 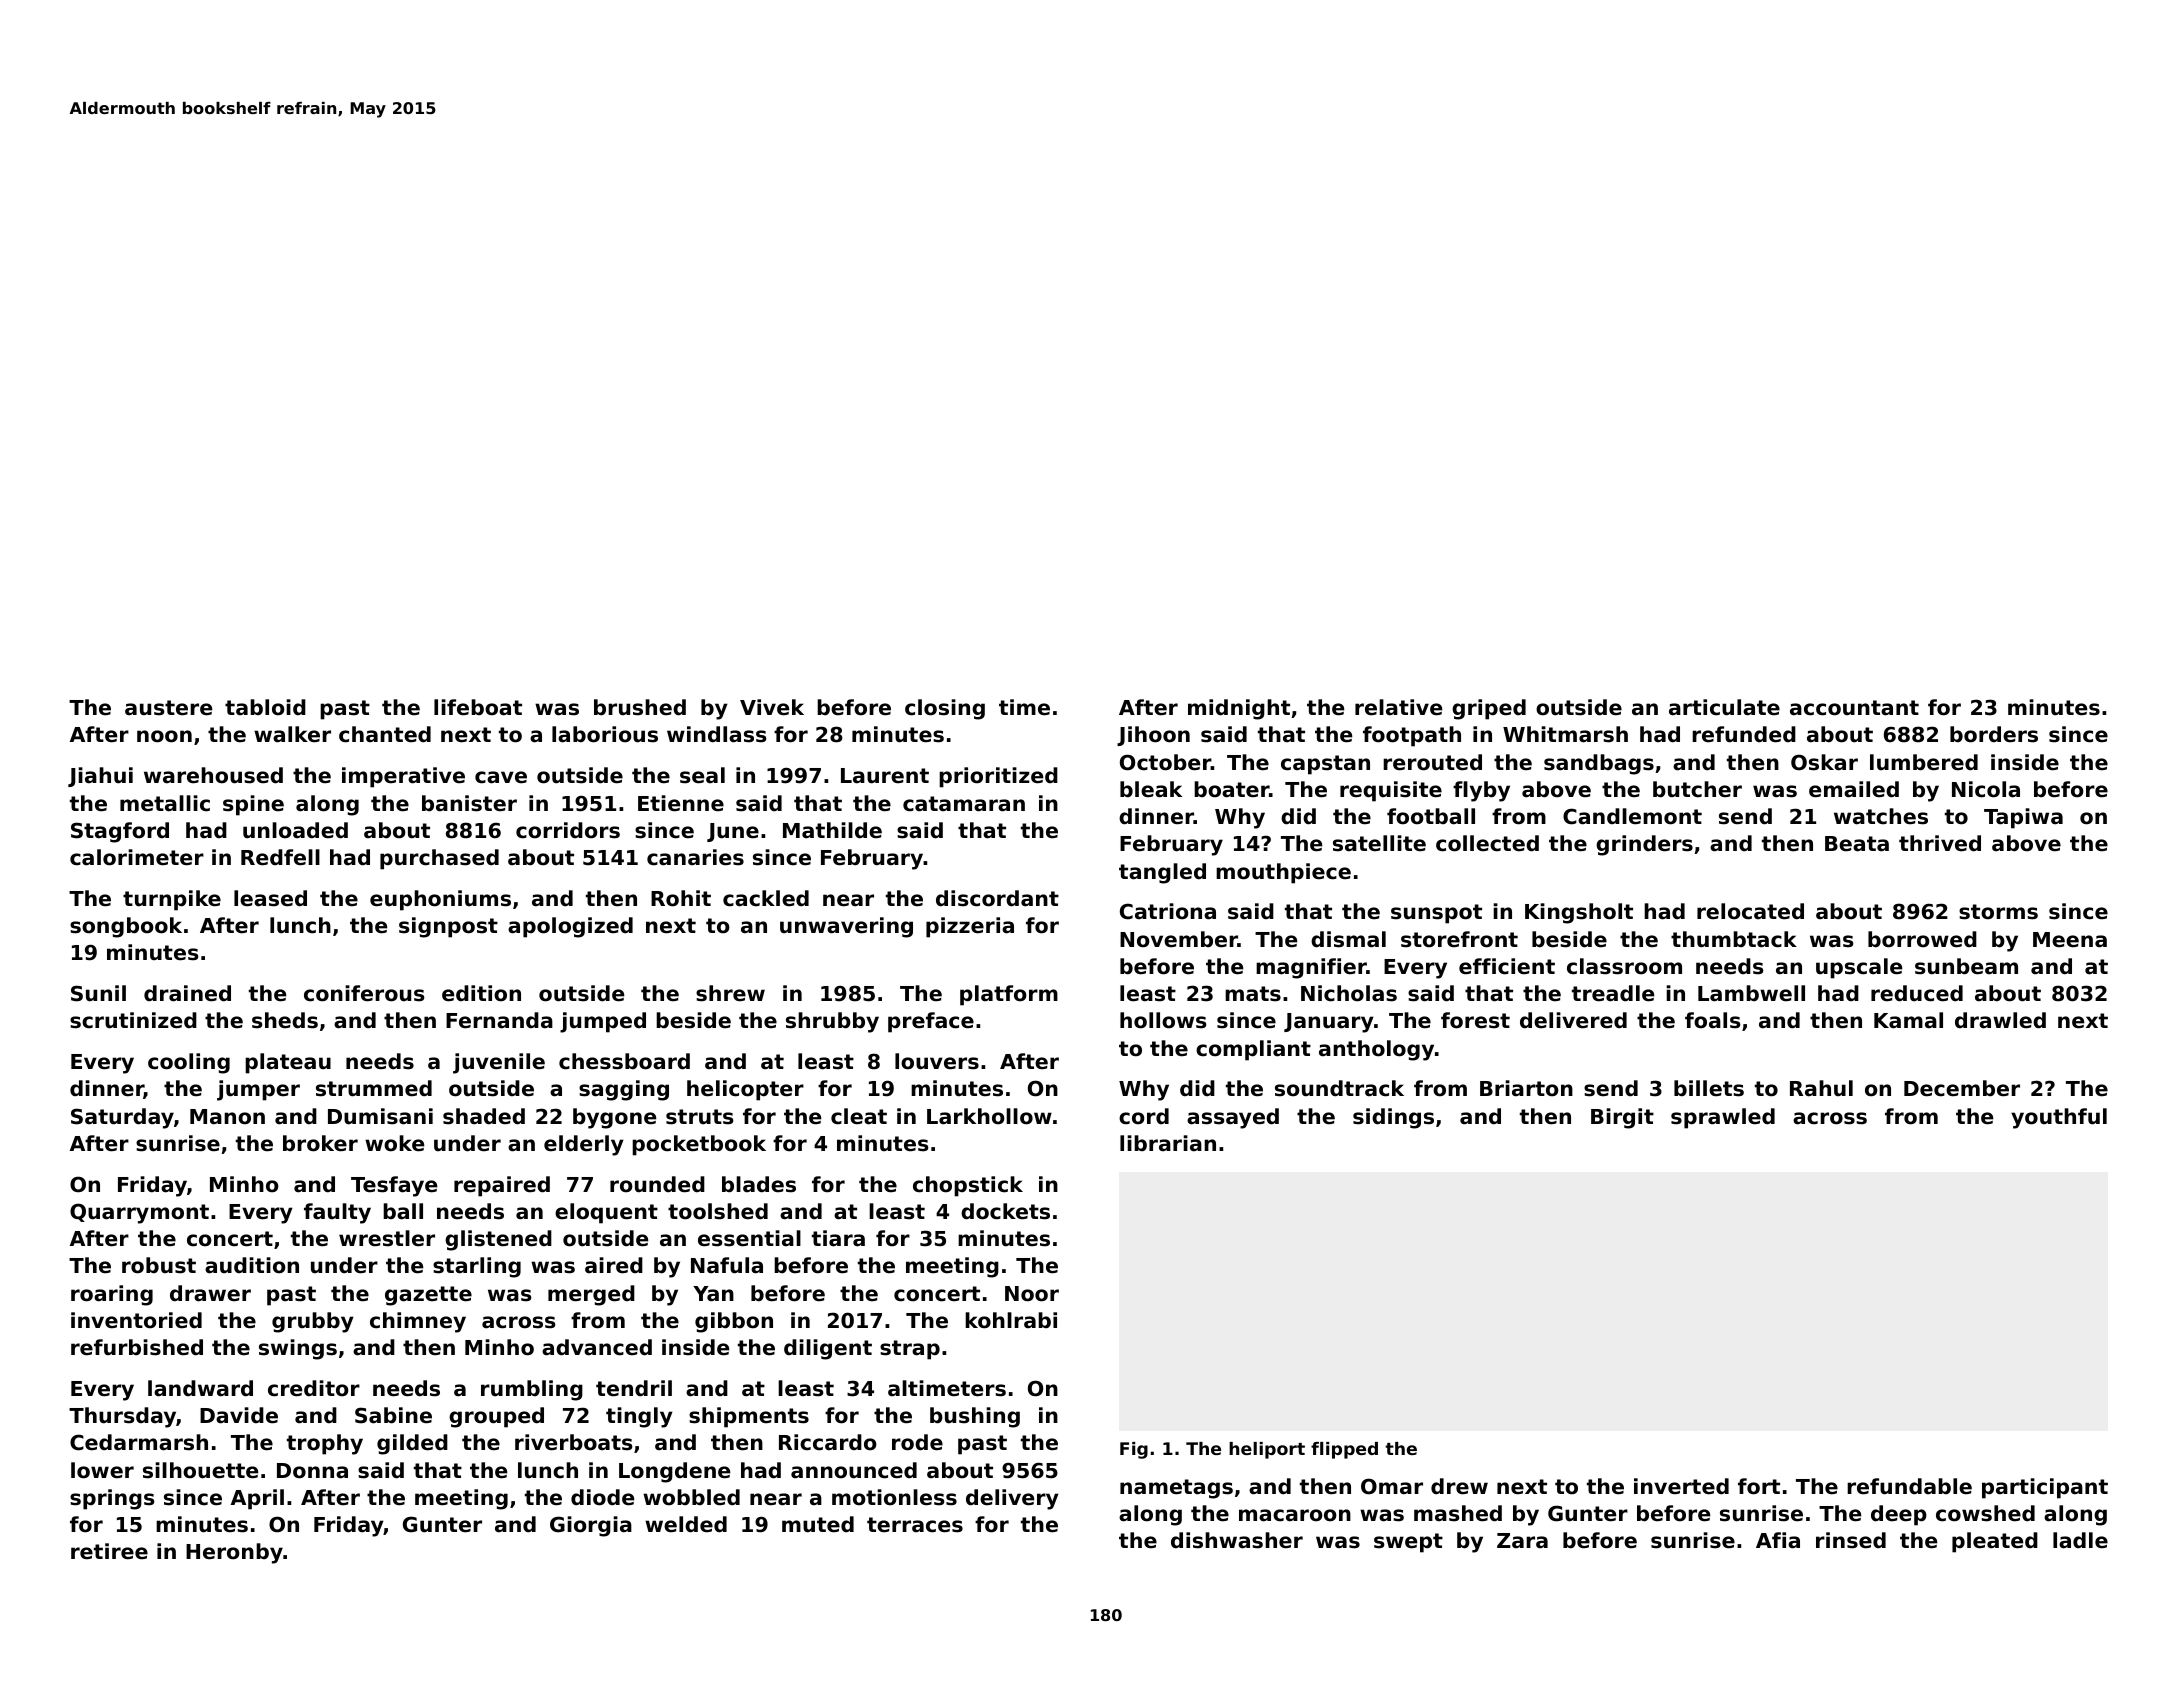 I want to click on youthful, so click(x=2059, y=1118).
